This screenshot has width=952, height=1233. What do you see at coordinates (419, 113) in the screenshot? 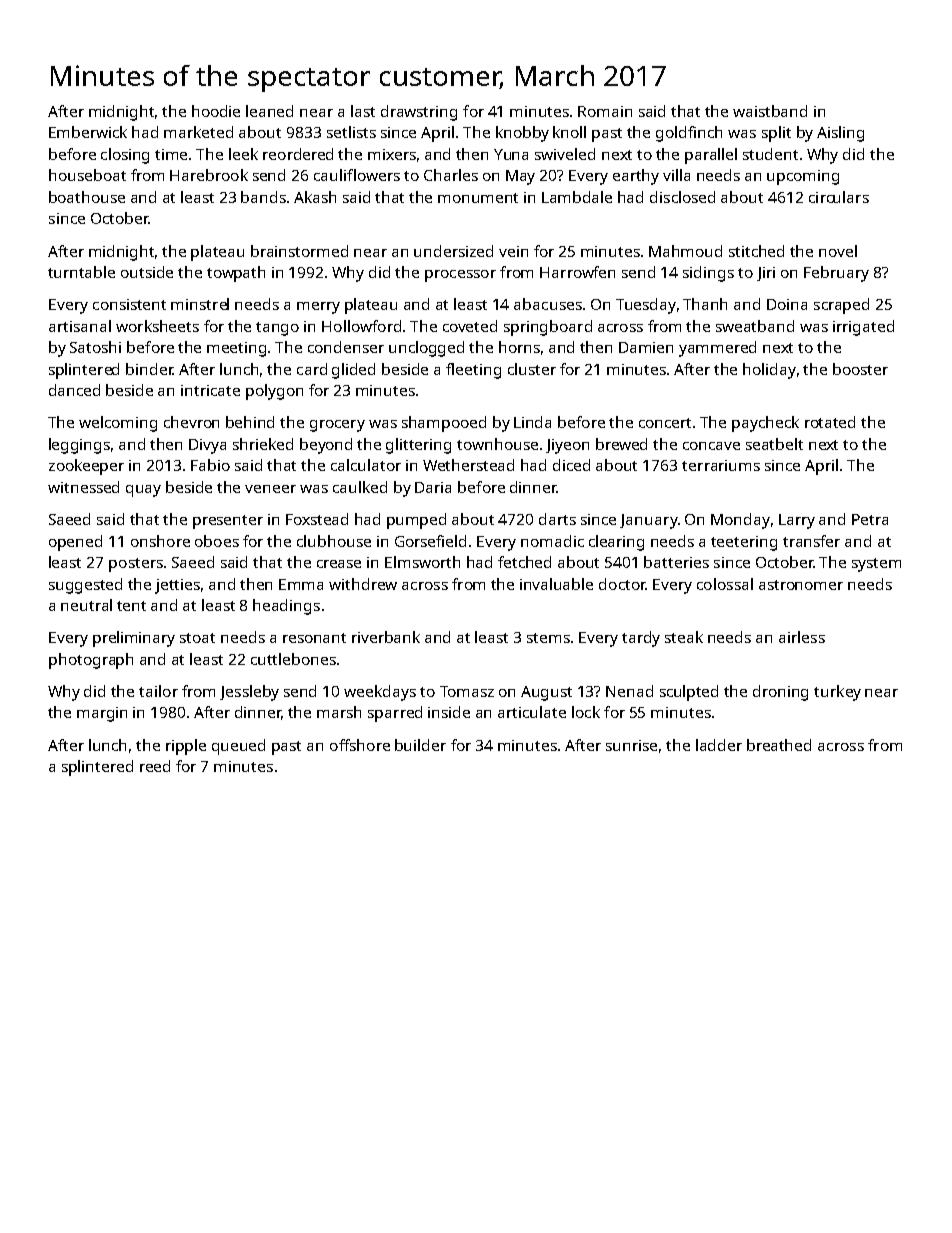
I see `drawstring` at bounding box center [419, 113].
